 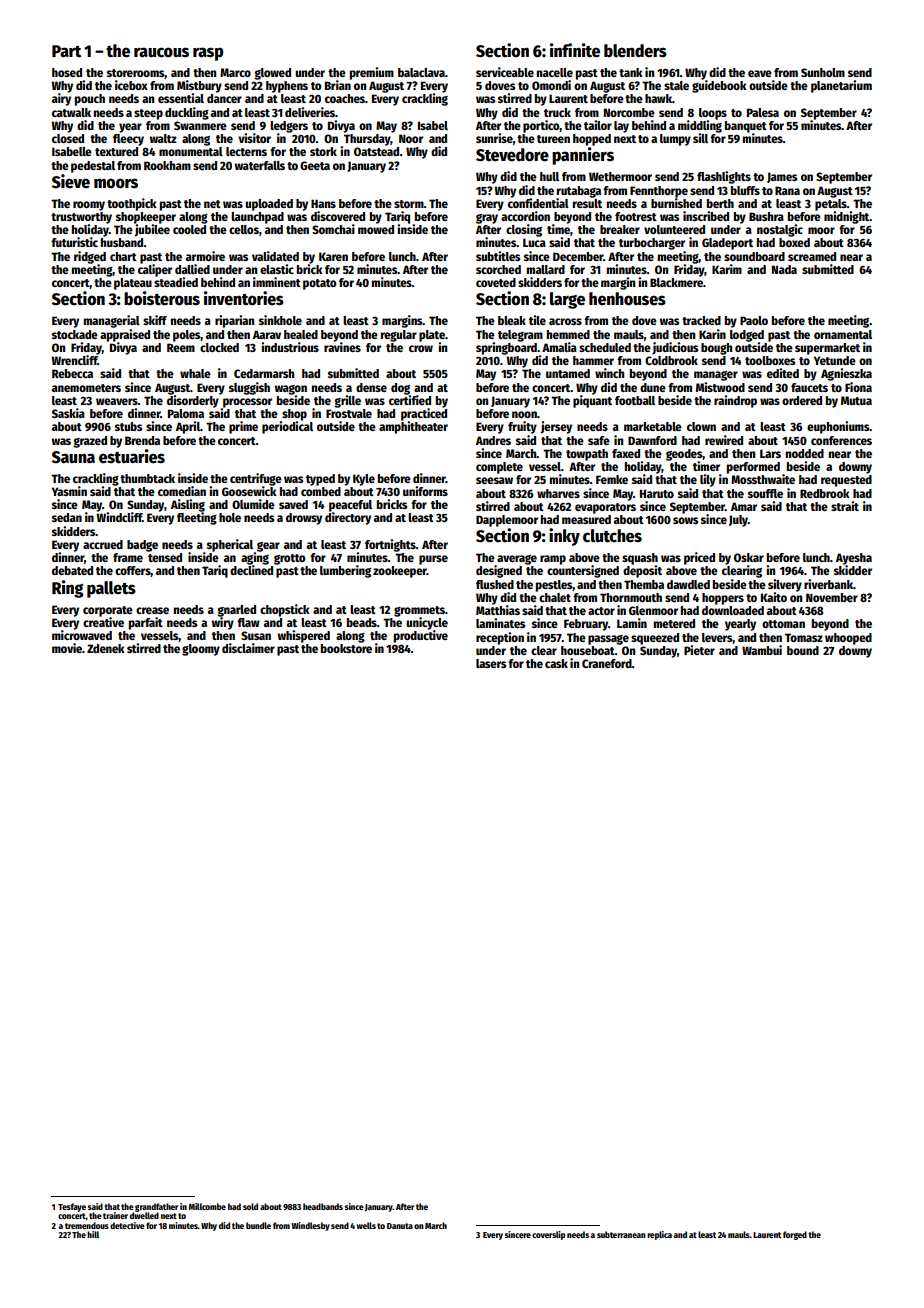 What do you see at coordinates (659, 192) in the screenshot?
I see `Fennthorpe` at bounding box center [659, 192].
